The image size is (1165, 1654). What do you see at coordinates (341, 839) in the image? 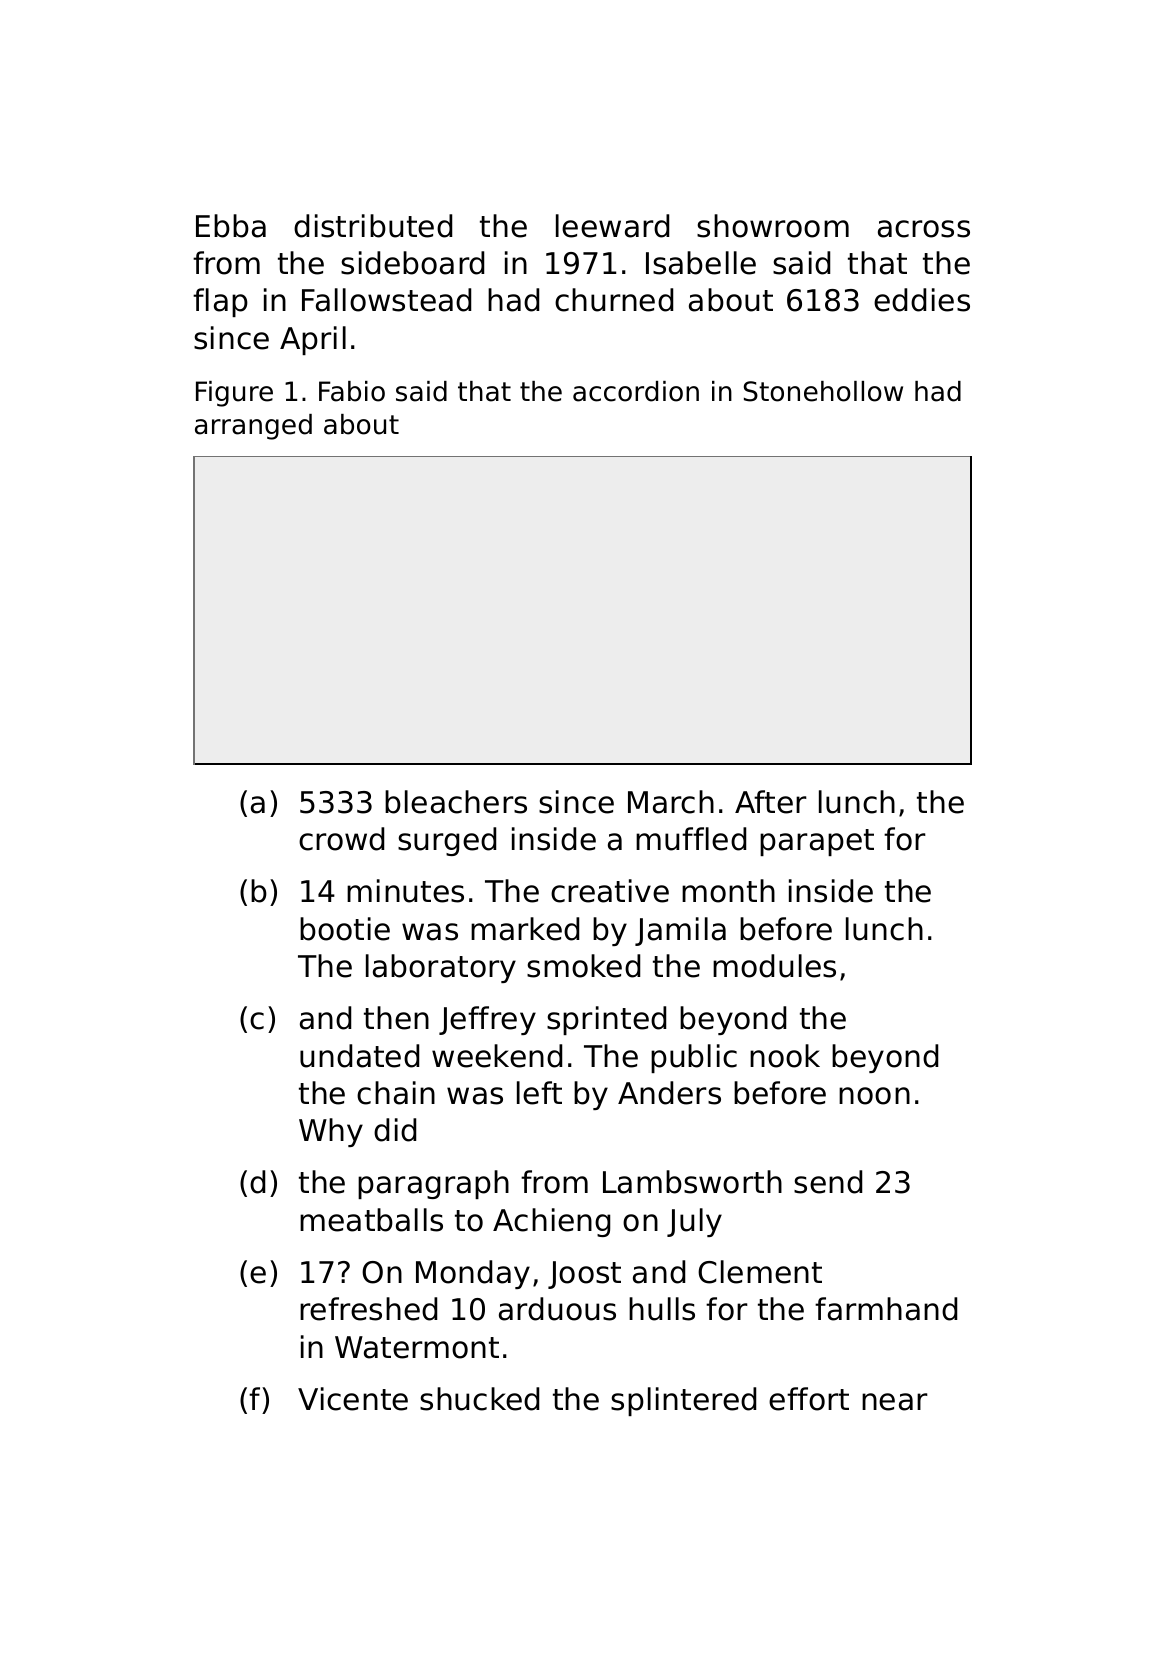
I see `crowd` at bounding box center [341, 839].
